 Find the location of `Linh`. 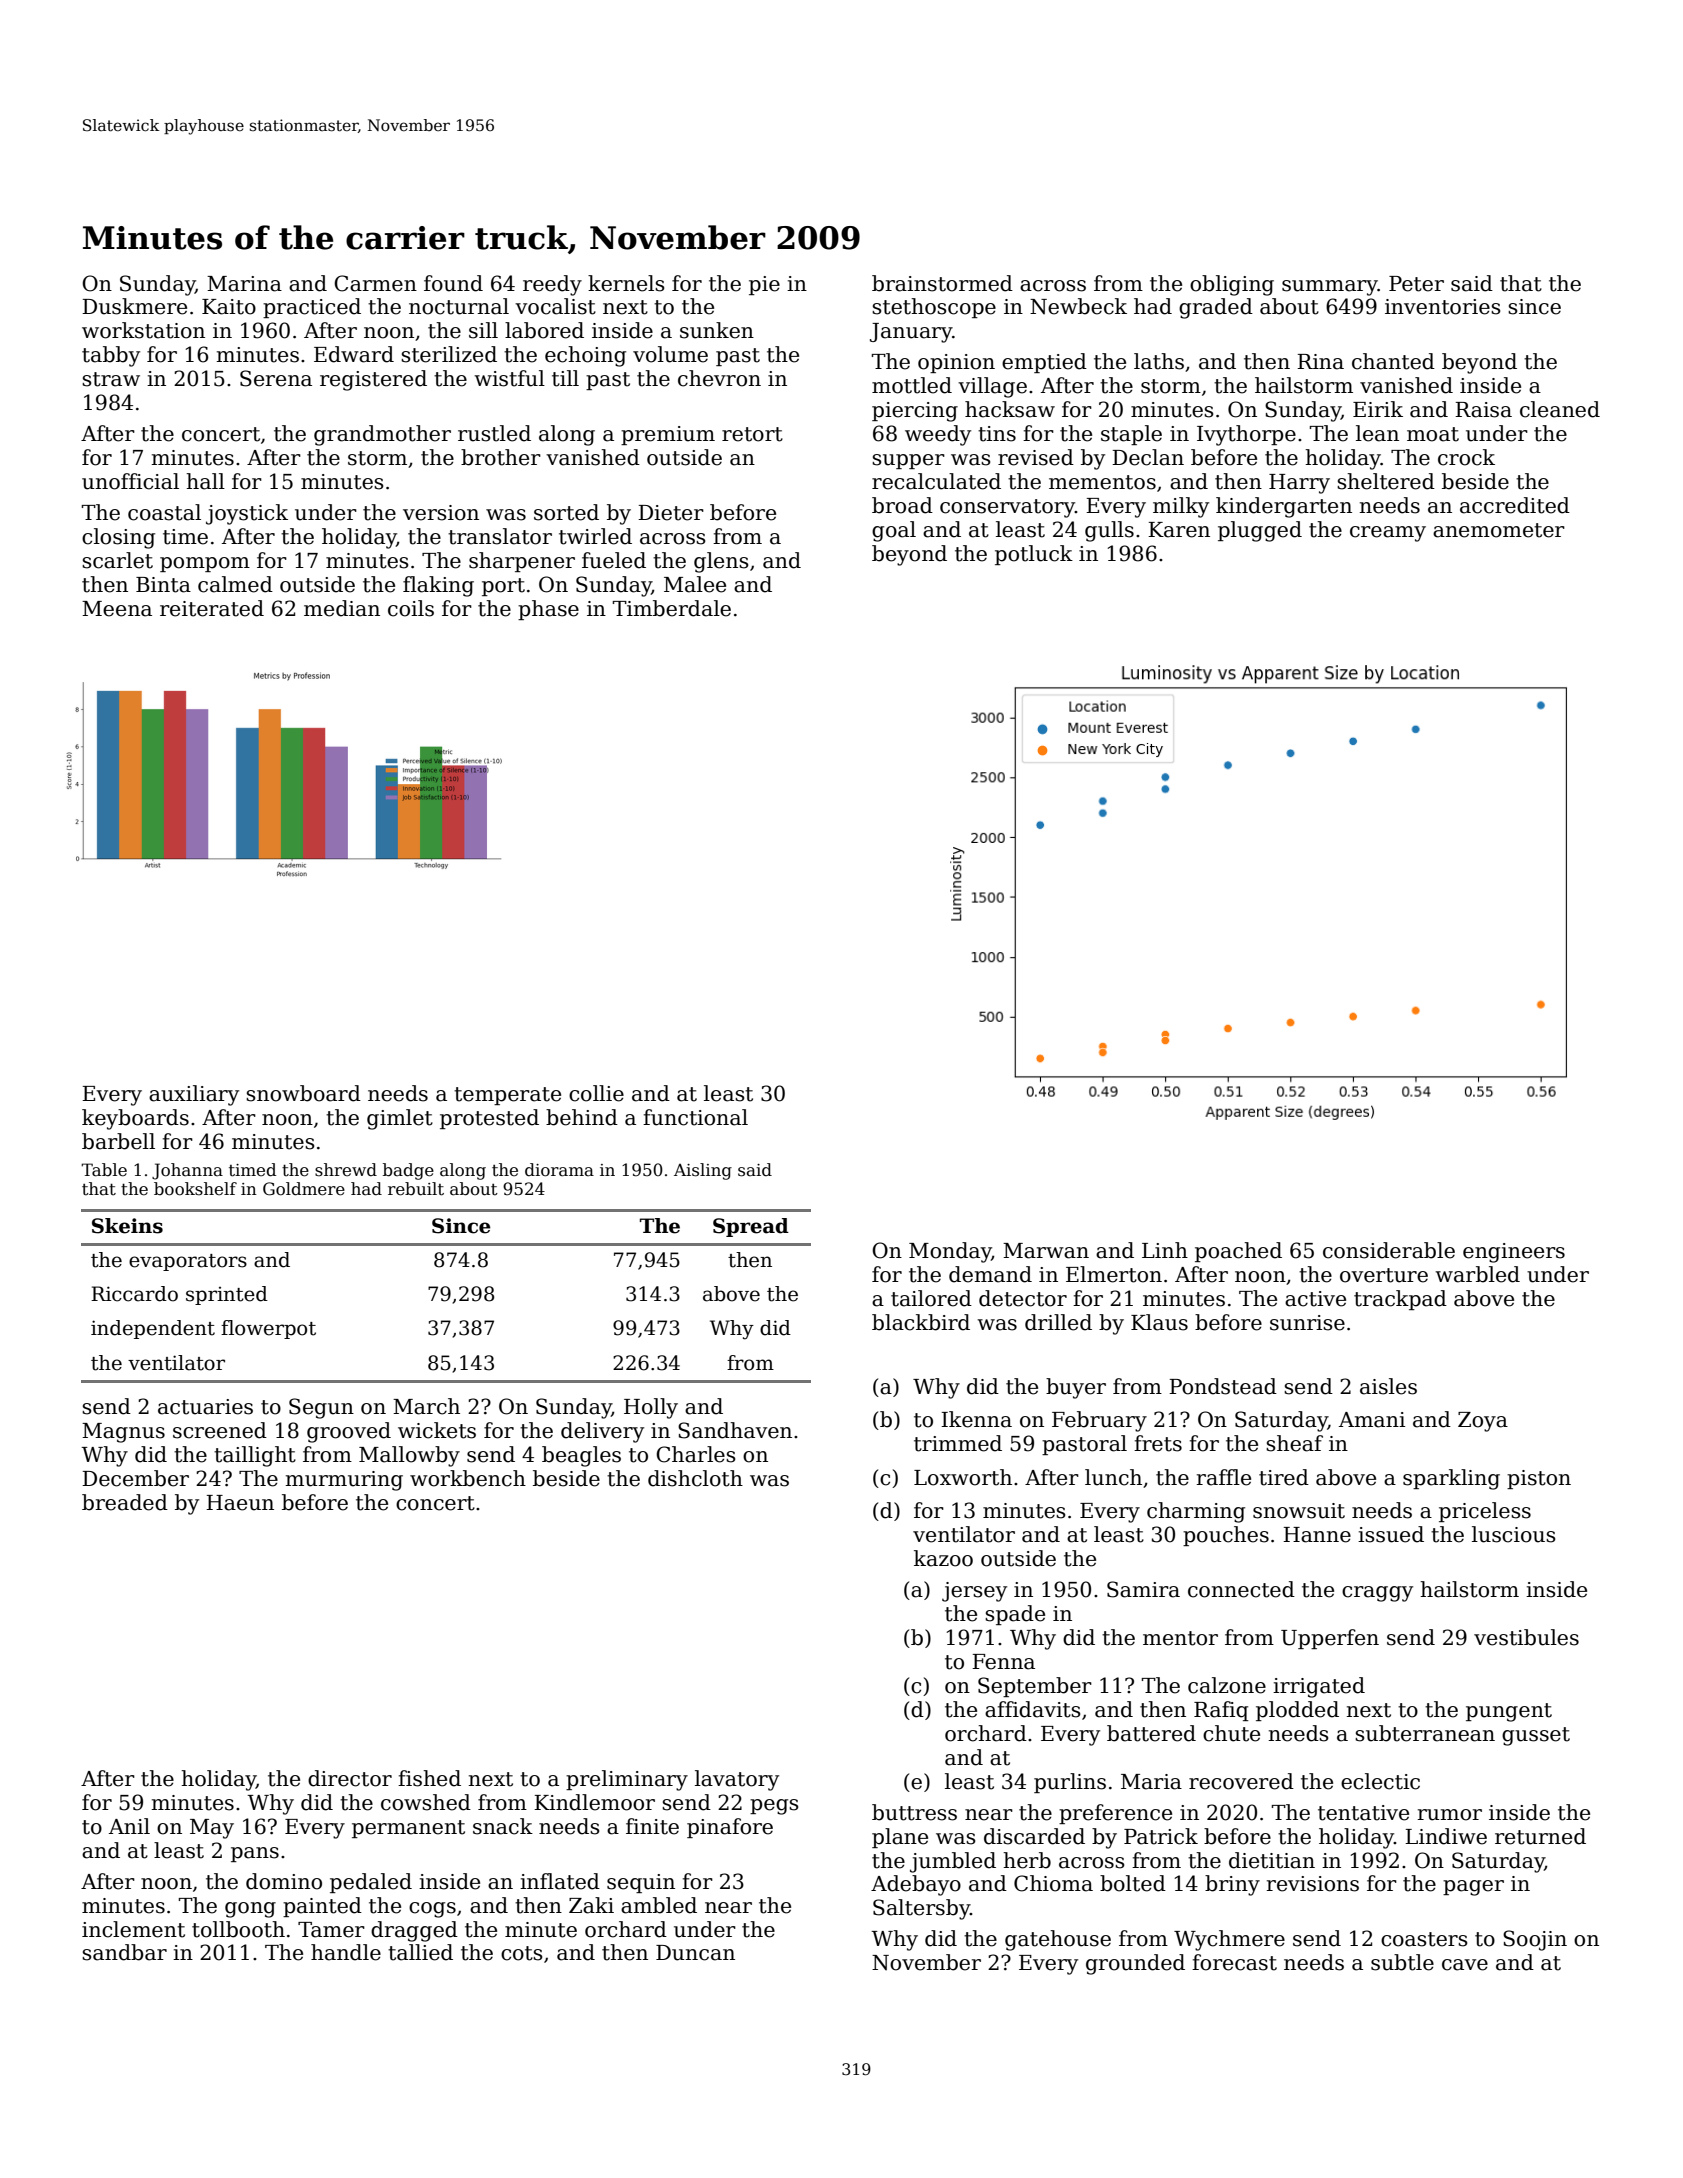

Linh is located at coordinates (1165, 1250).
